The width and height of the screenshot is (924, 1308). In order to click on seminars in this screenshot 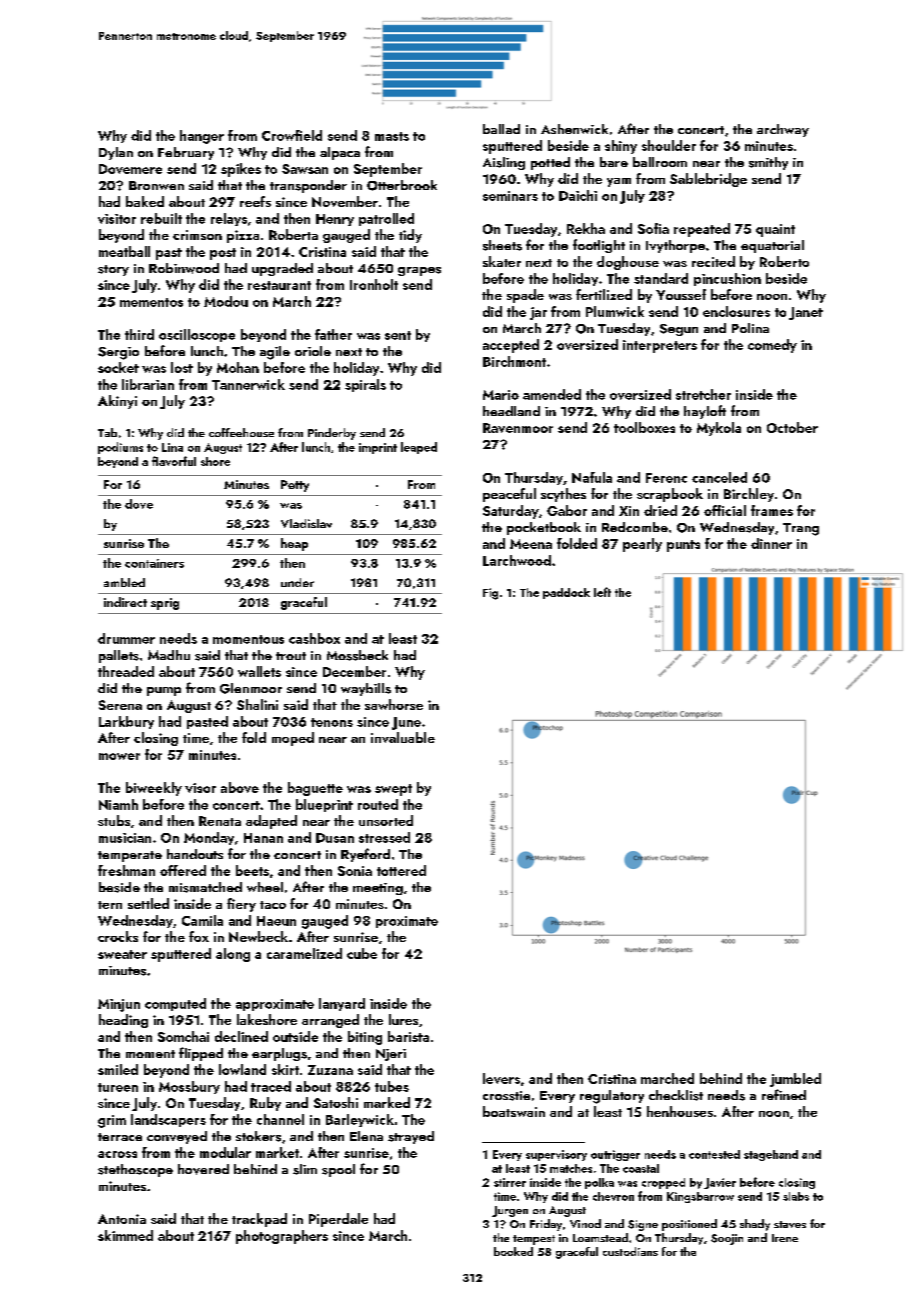, I will do `click(510, 196)`.
